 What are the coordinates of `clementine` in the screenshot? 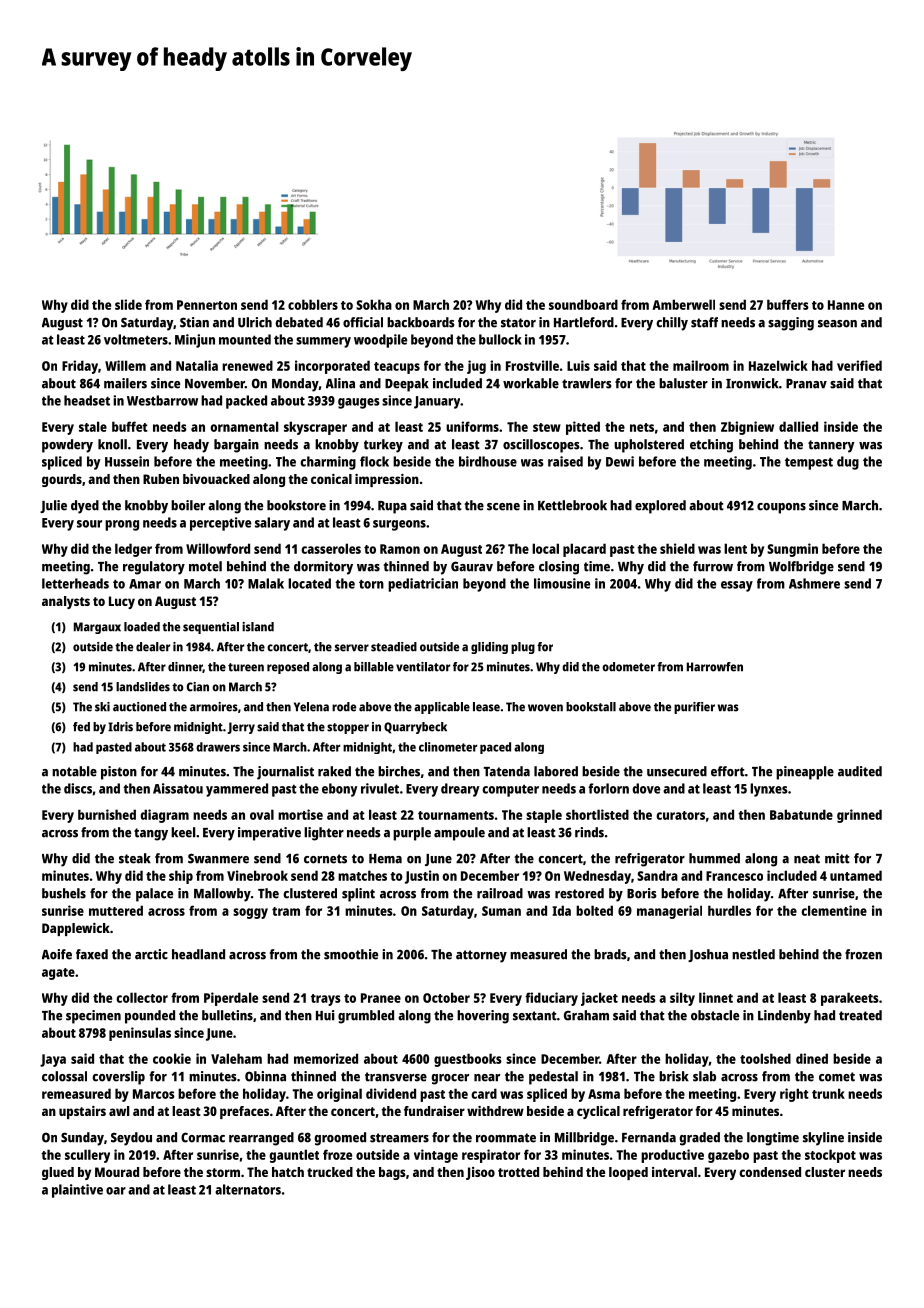 It's located at (834, 910).
